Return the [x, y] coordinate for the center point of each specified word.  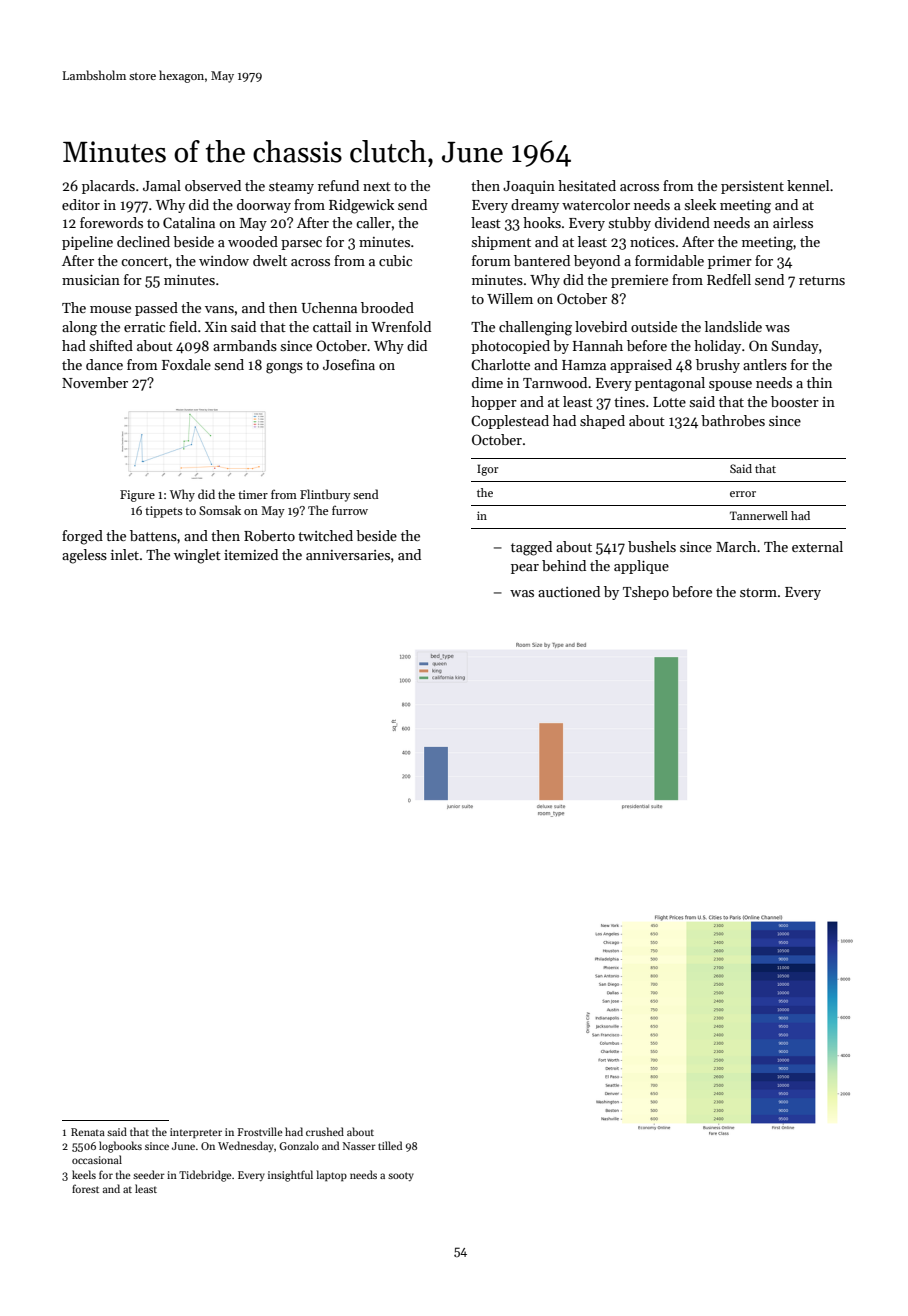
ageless [84, 556]
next [377, 186]
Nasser [359, 1146]
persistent [752, 187]
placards [108, 187]
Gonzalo [299, 1145]
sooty [401, 1176]
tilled [390, 1145]
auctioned [569, 591]
